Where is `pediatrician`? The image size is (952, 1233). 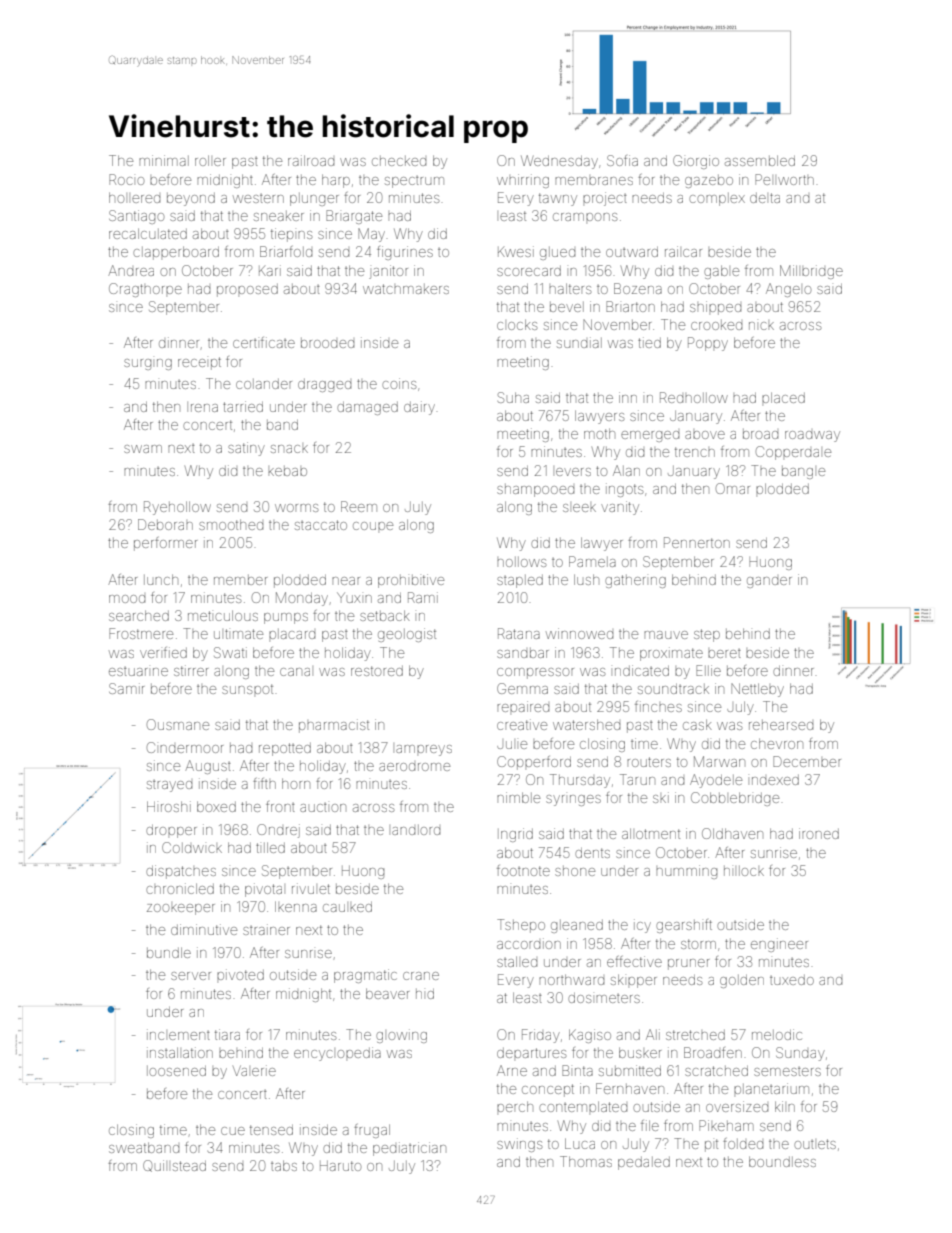 pediatrician is located at coordinates (409, 1149).
